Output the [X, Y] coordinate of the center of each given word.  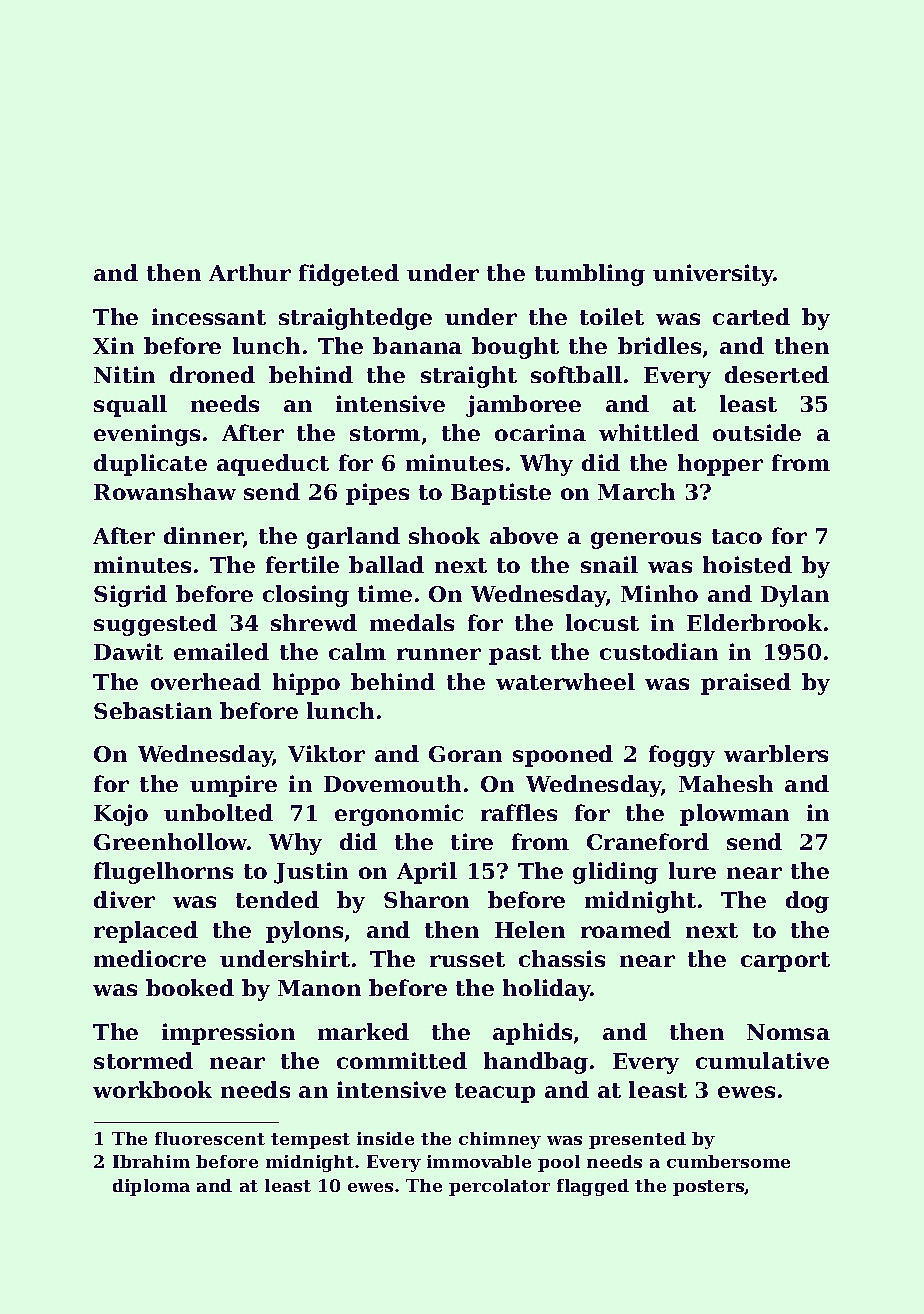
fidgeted [349, 275]
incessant [209, 316]
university [713, 275]
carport [785, 962]
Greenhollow [170, 841]
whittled [649, 432]
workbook [152, 1089]
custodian [659, 651]
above [524, 535]
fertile [302, 564]
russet [467, 959]
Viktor [326, 753]
